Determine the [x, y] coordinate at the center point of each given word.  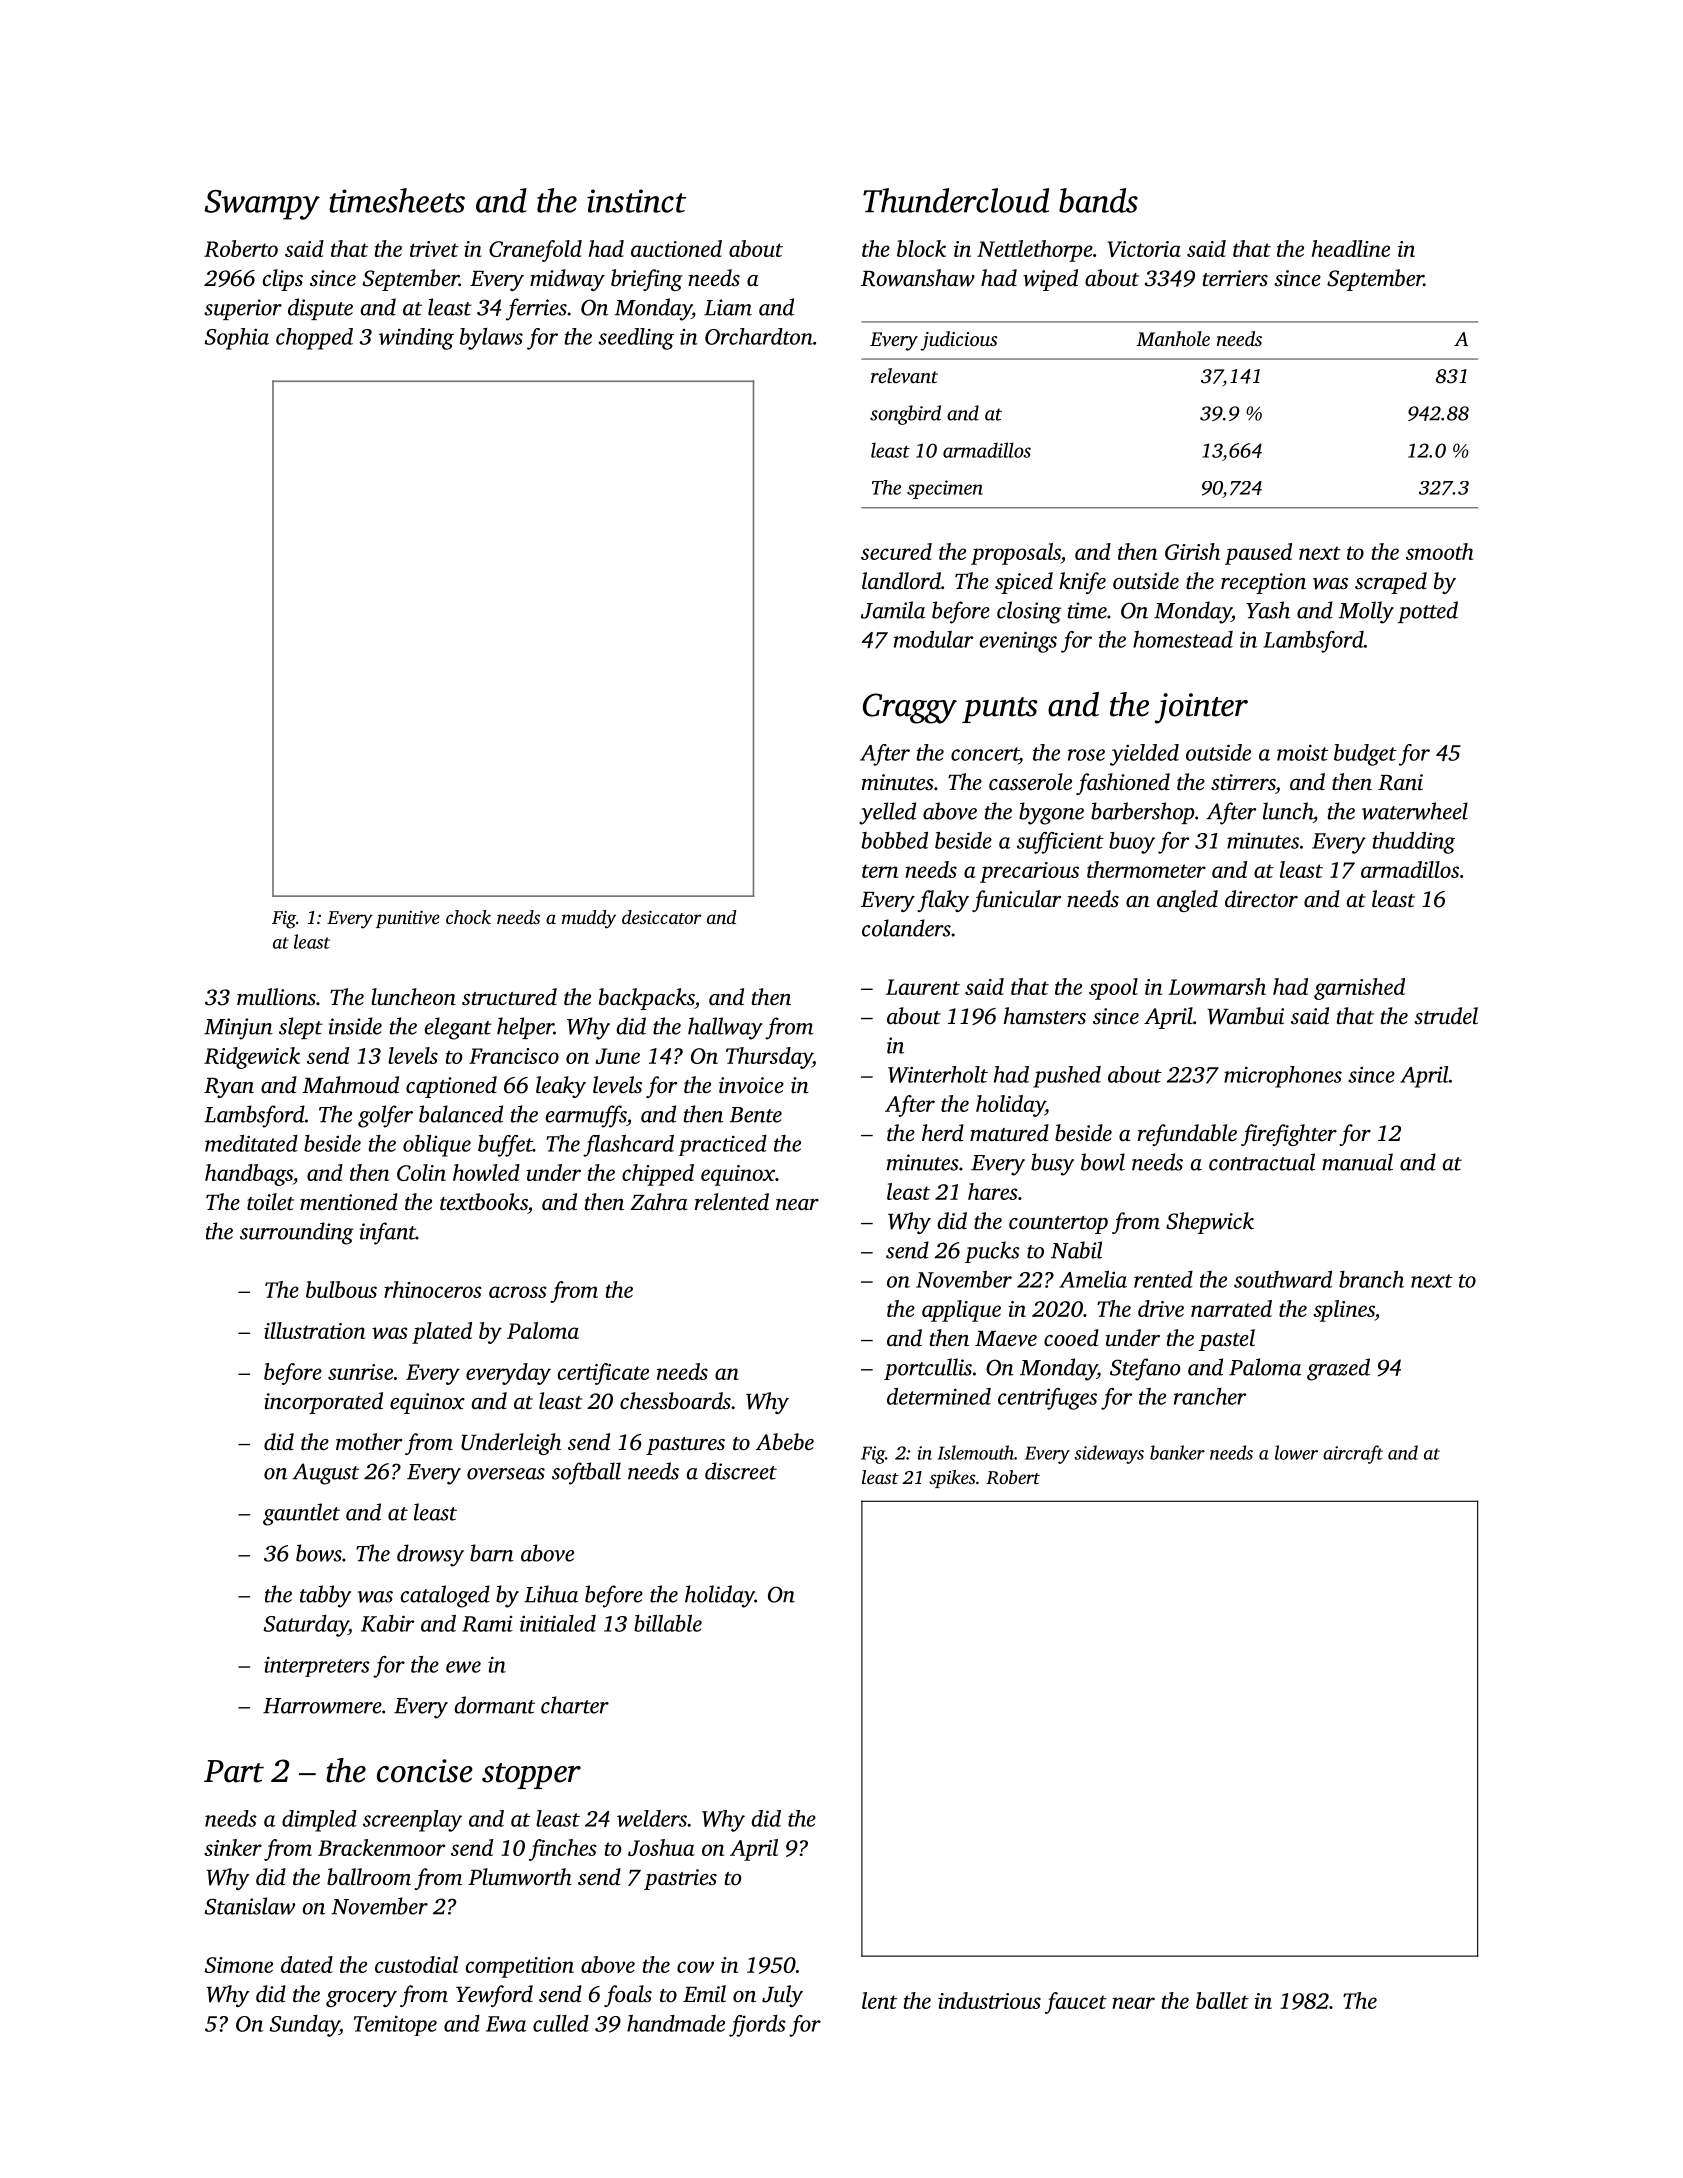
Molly [1366, 612]
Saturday [306, 1626]
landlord [901, 581]
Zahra [658, 1201]
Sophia [237, 339]
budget [1365, 755]
